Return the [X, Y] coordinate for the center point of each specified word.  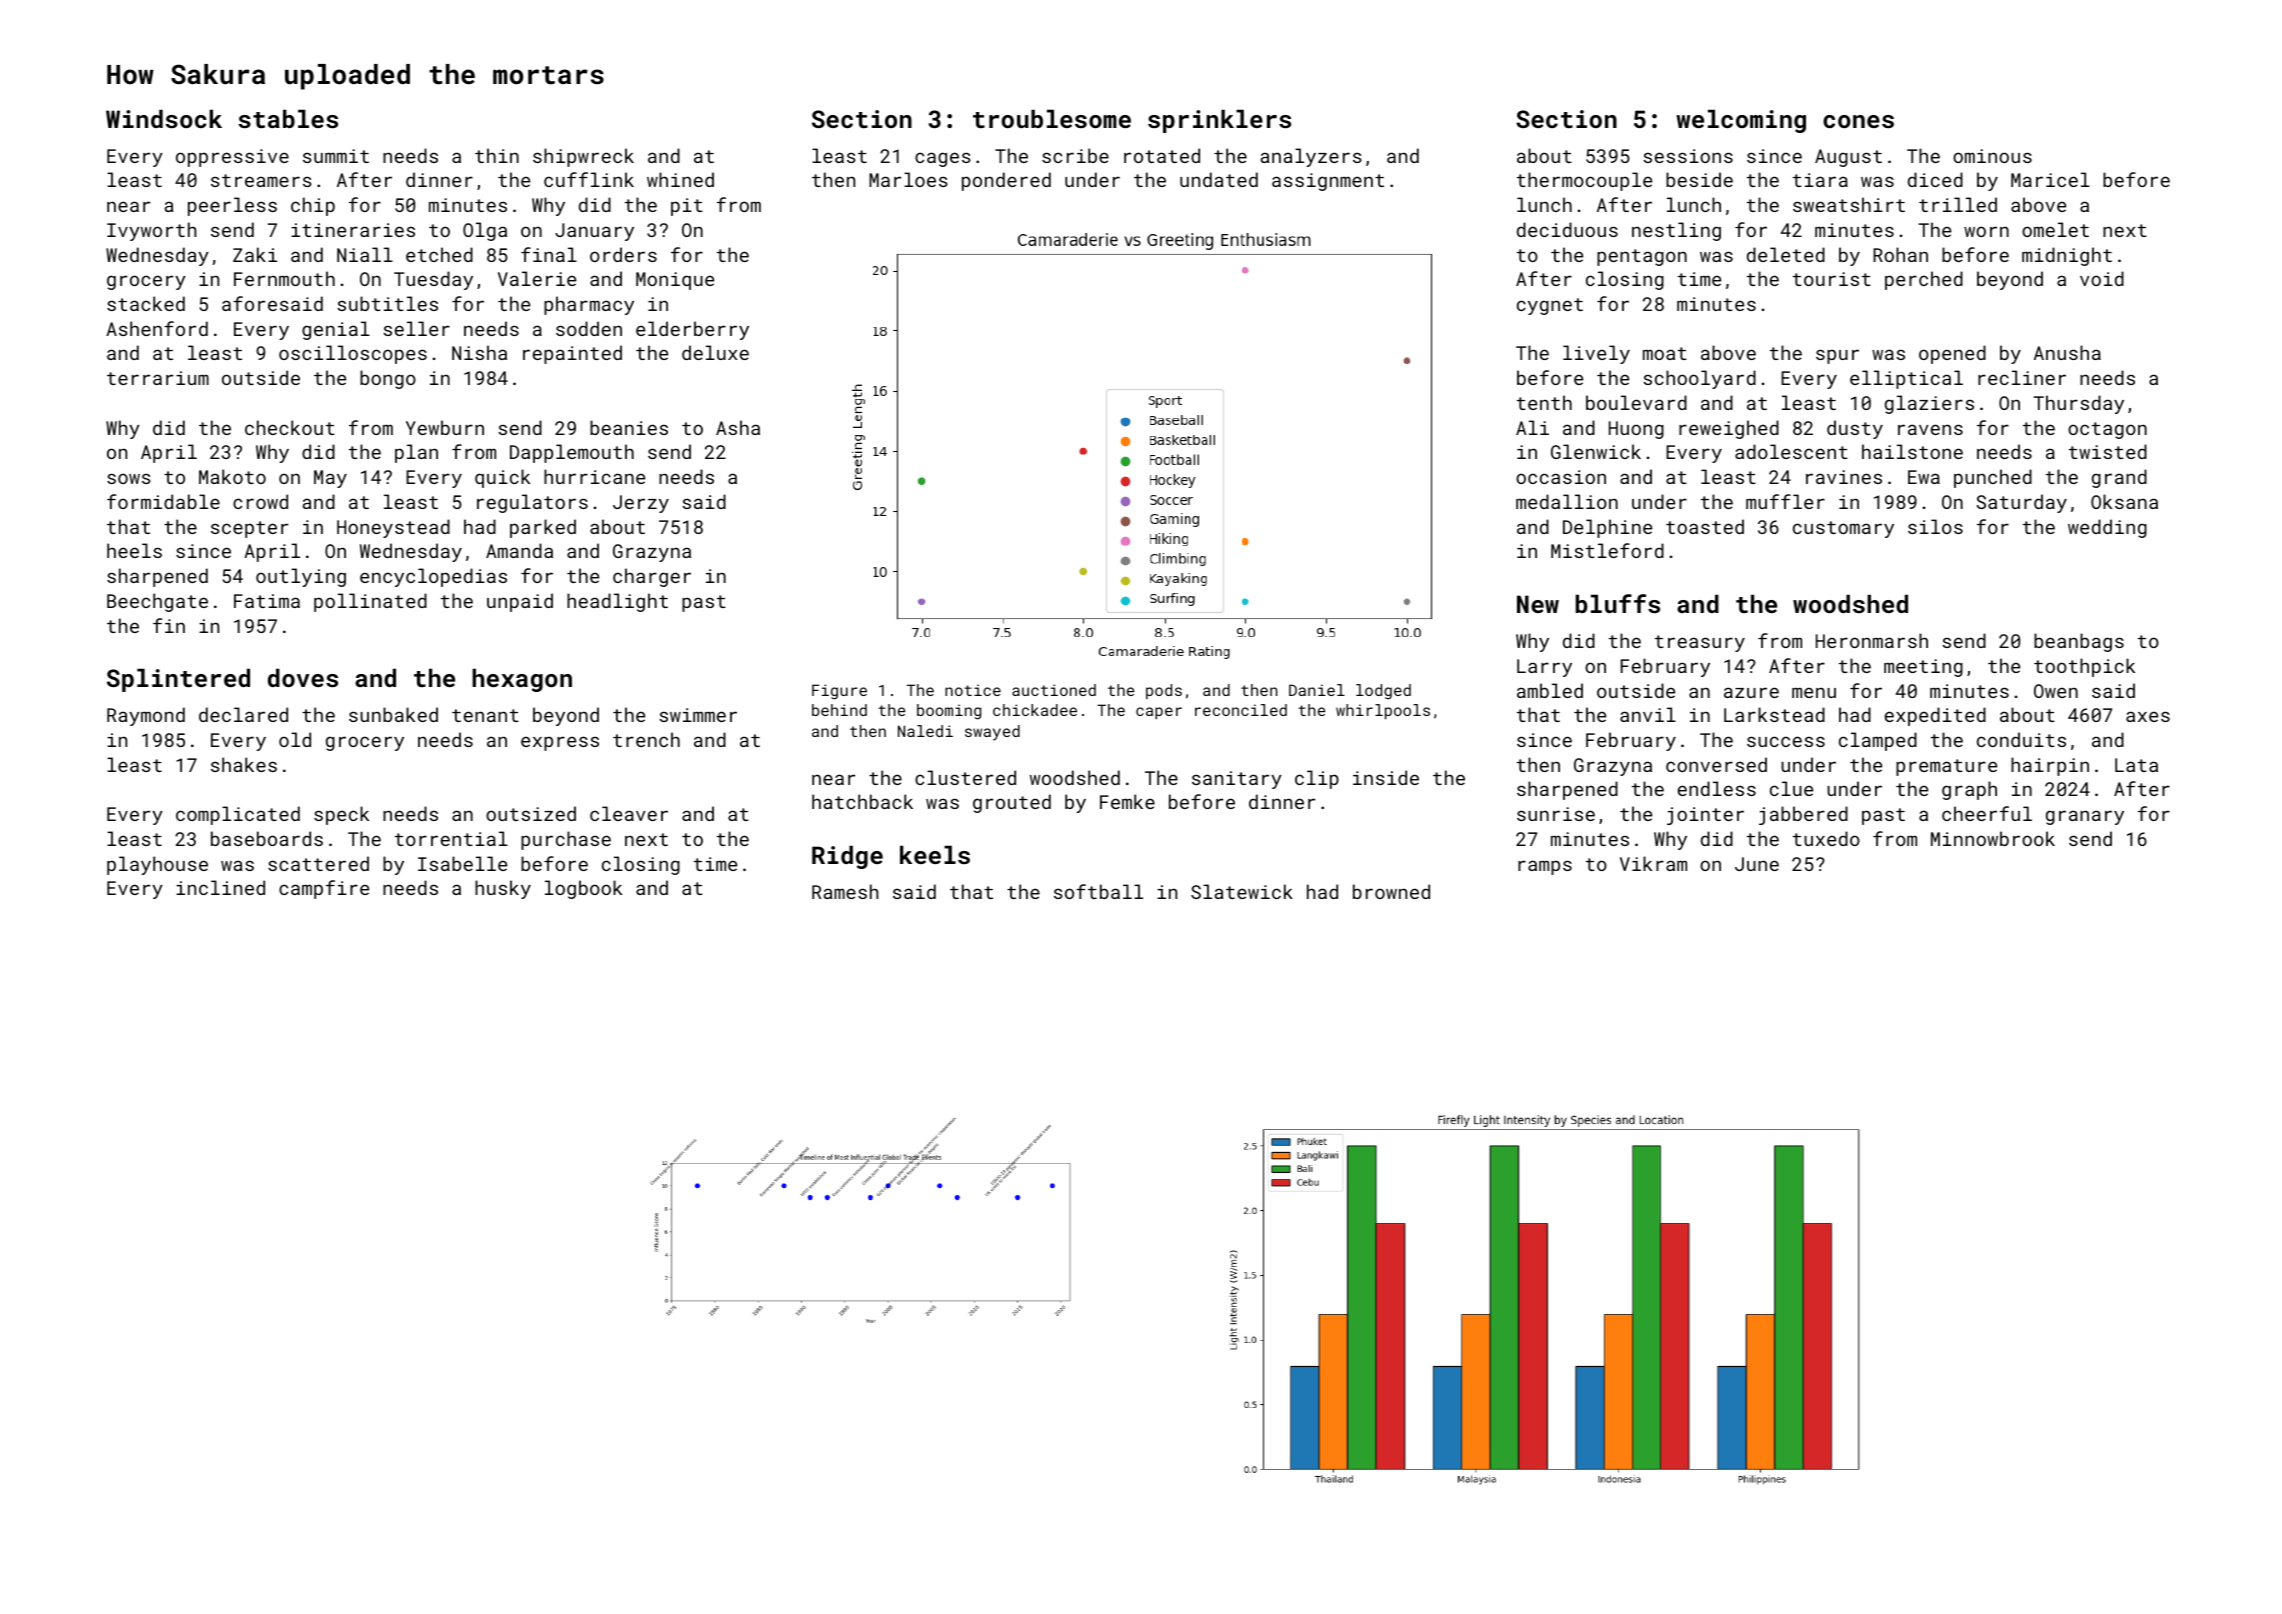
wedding [2107, 528]
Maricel [2050, 179]
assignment [1328, 182]
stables [288, 118]
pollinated [370, 602]
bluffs [1618, 603]
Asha [738, 427]
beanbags [2079, 642]
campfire [324, 889]
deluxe [715, 352]
